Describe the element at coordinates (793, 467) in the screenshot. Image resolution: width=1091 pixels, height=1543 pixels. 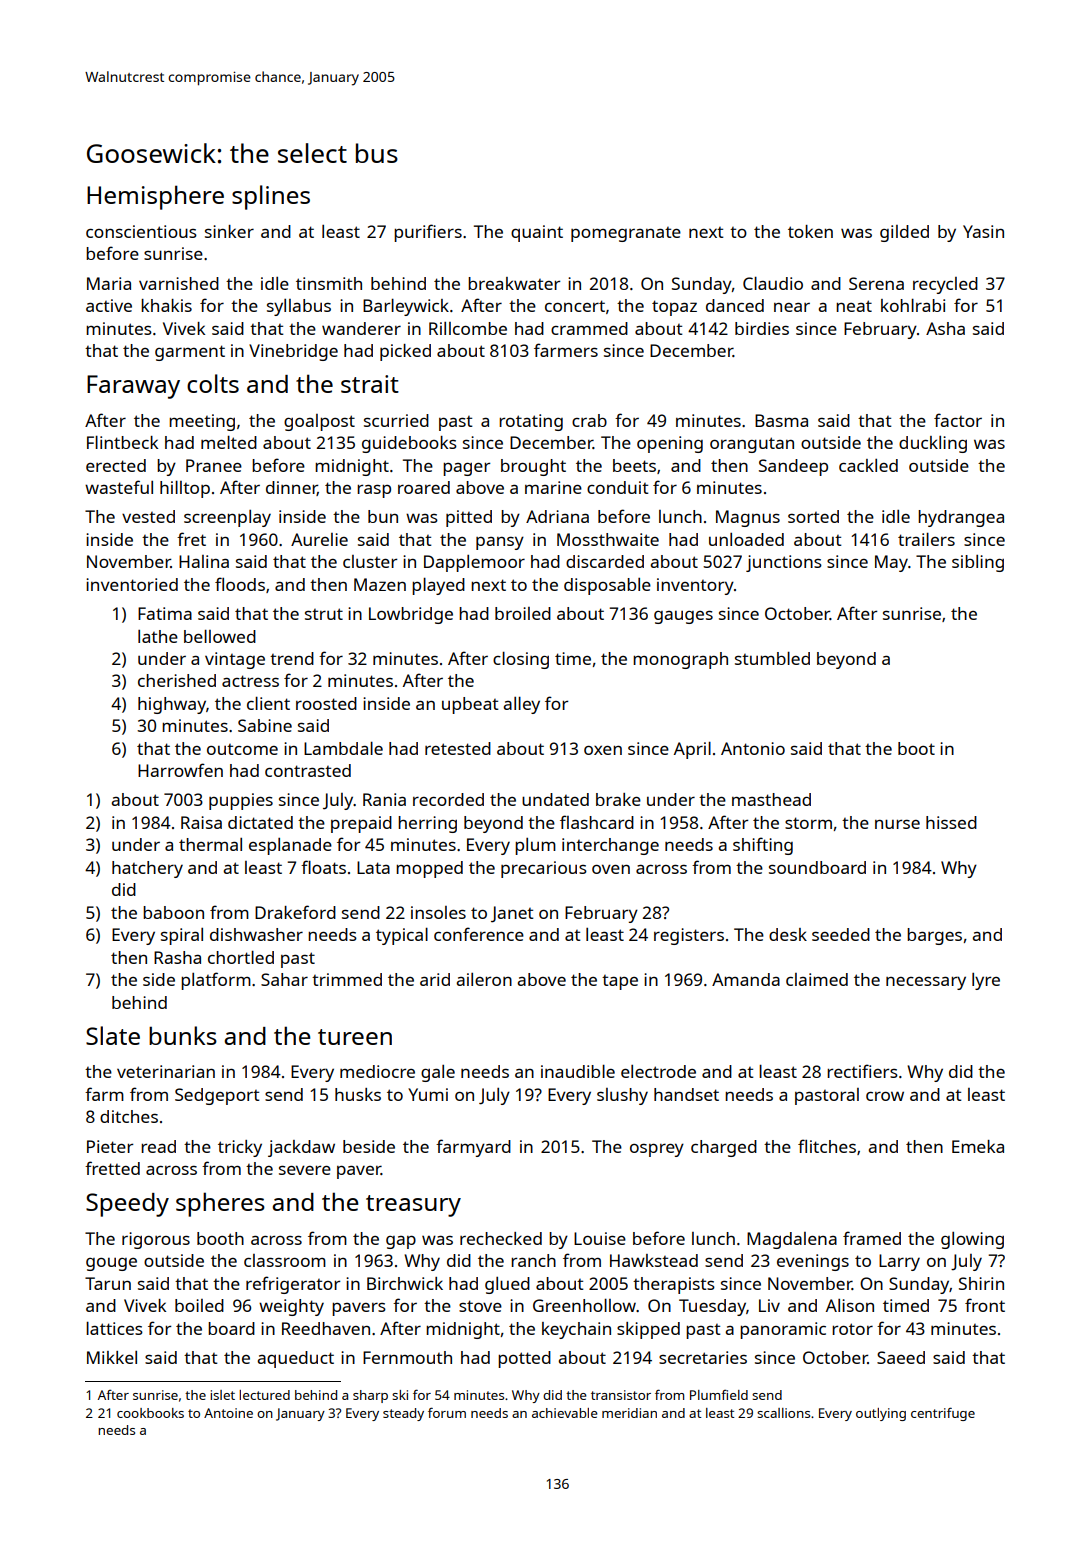
I see `Sandeep` at that location.
